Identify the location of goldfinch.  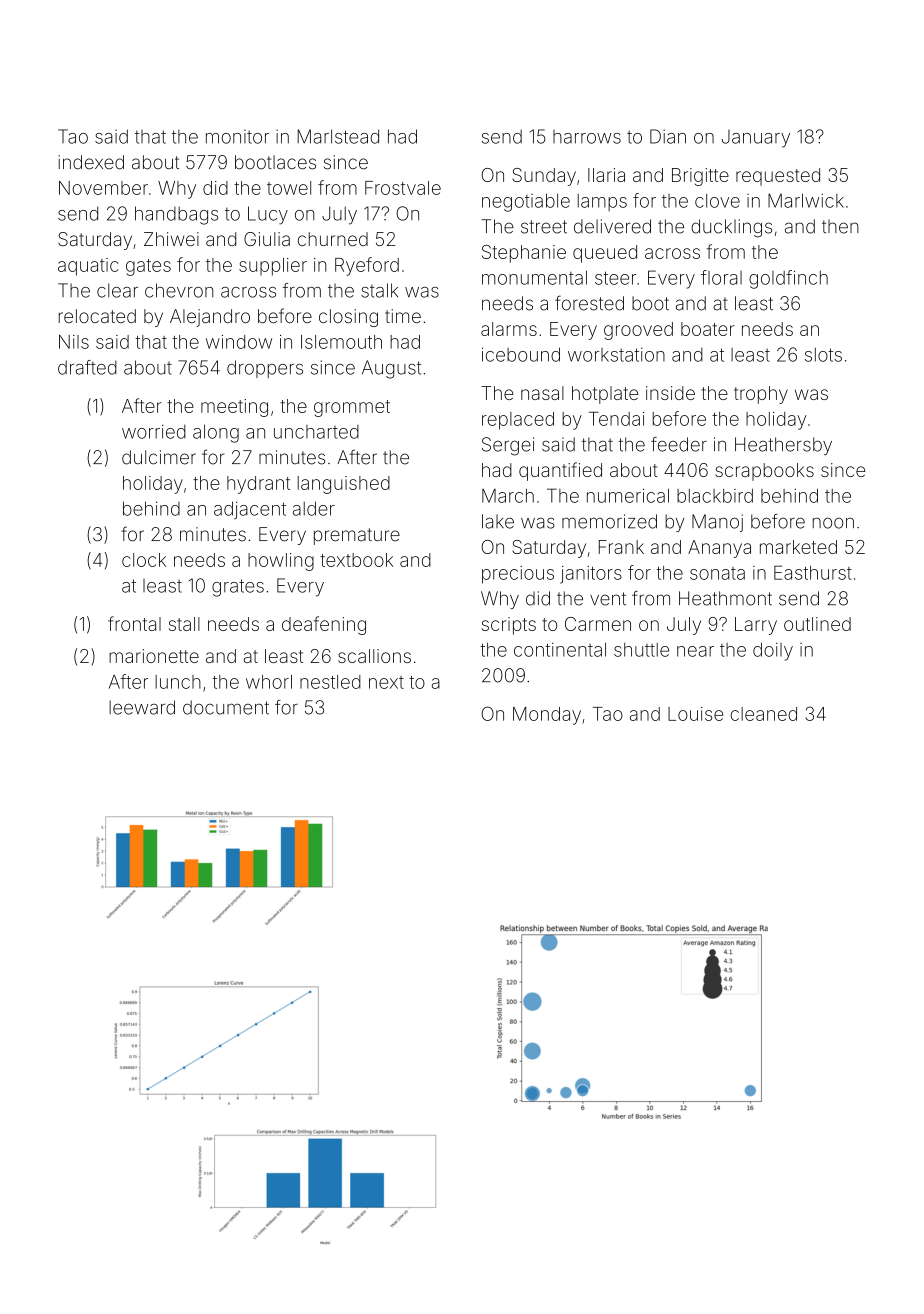
(788, 279).
